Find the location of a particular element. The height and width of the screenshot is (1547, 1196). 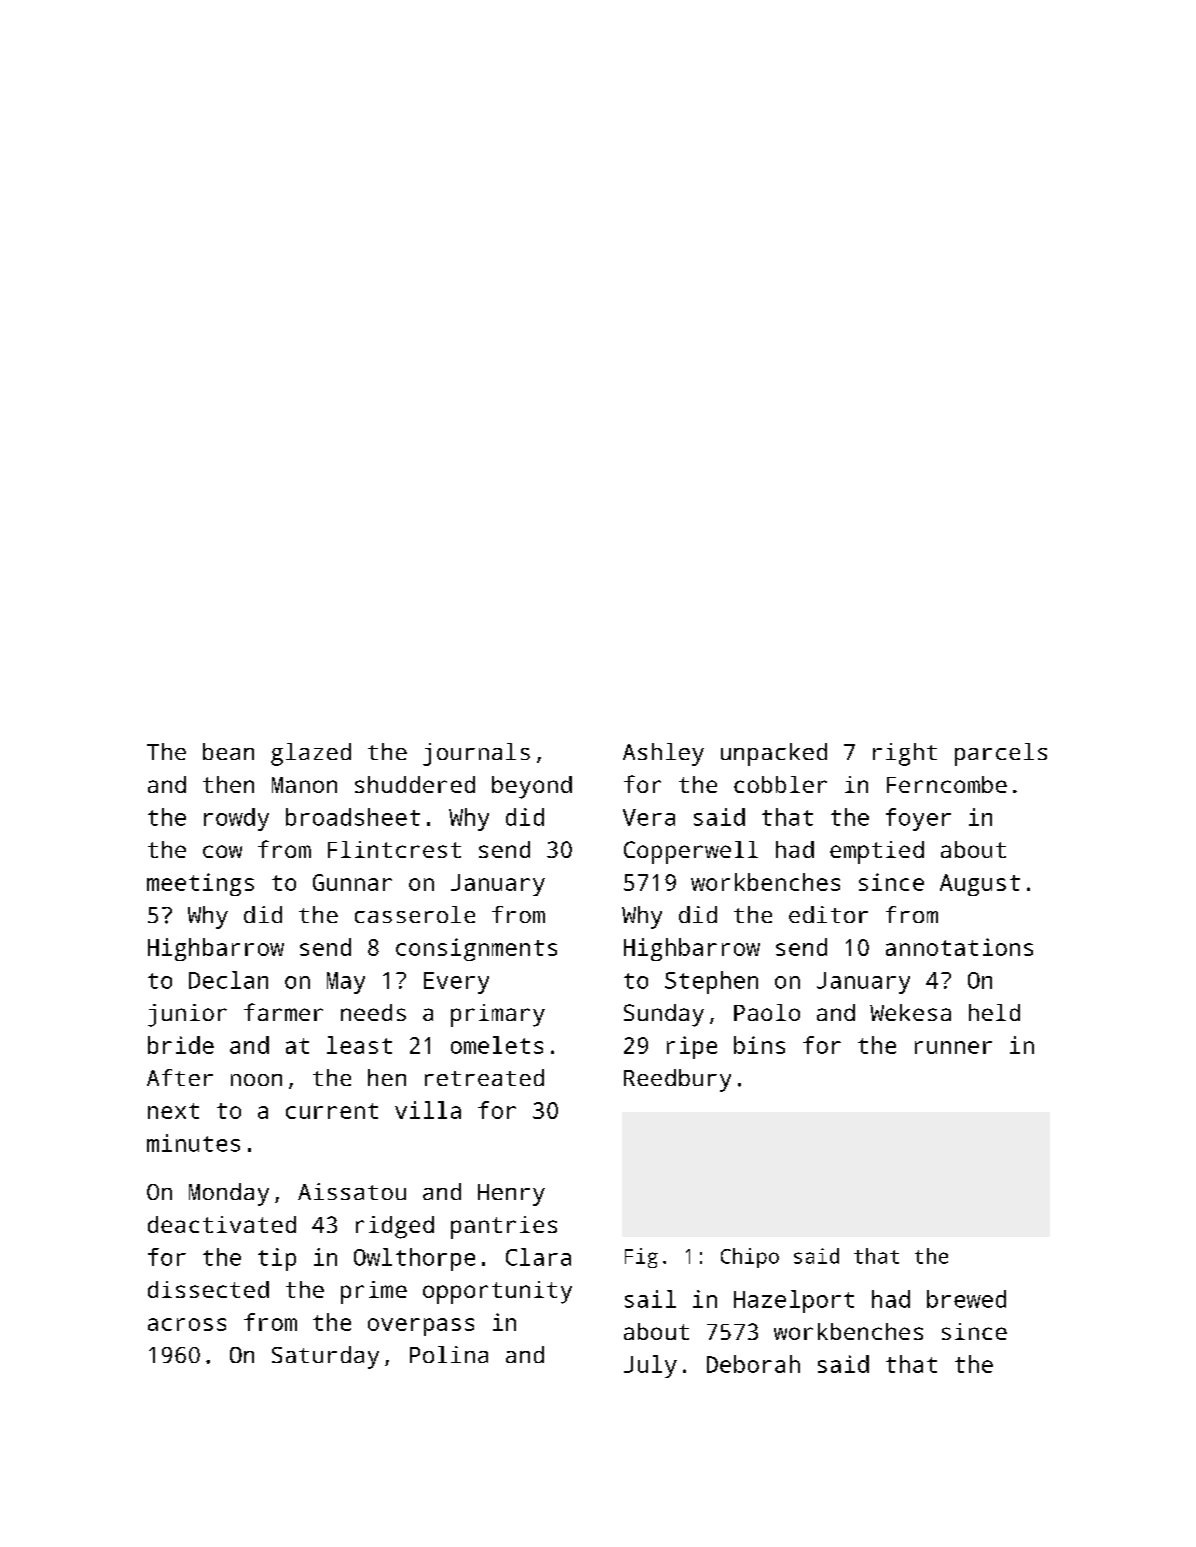

foyer is located at coordinates (918, 819).
